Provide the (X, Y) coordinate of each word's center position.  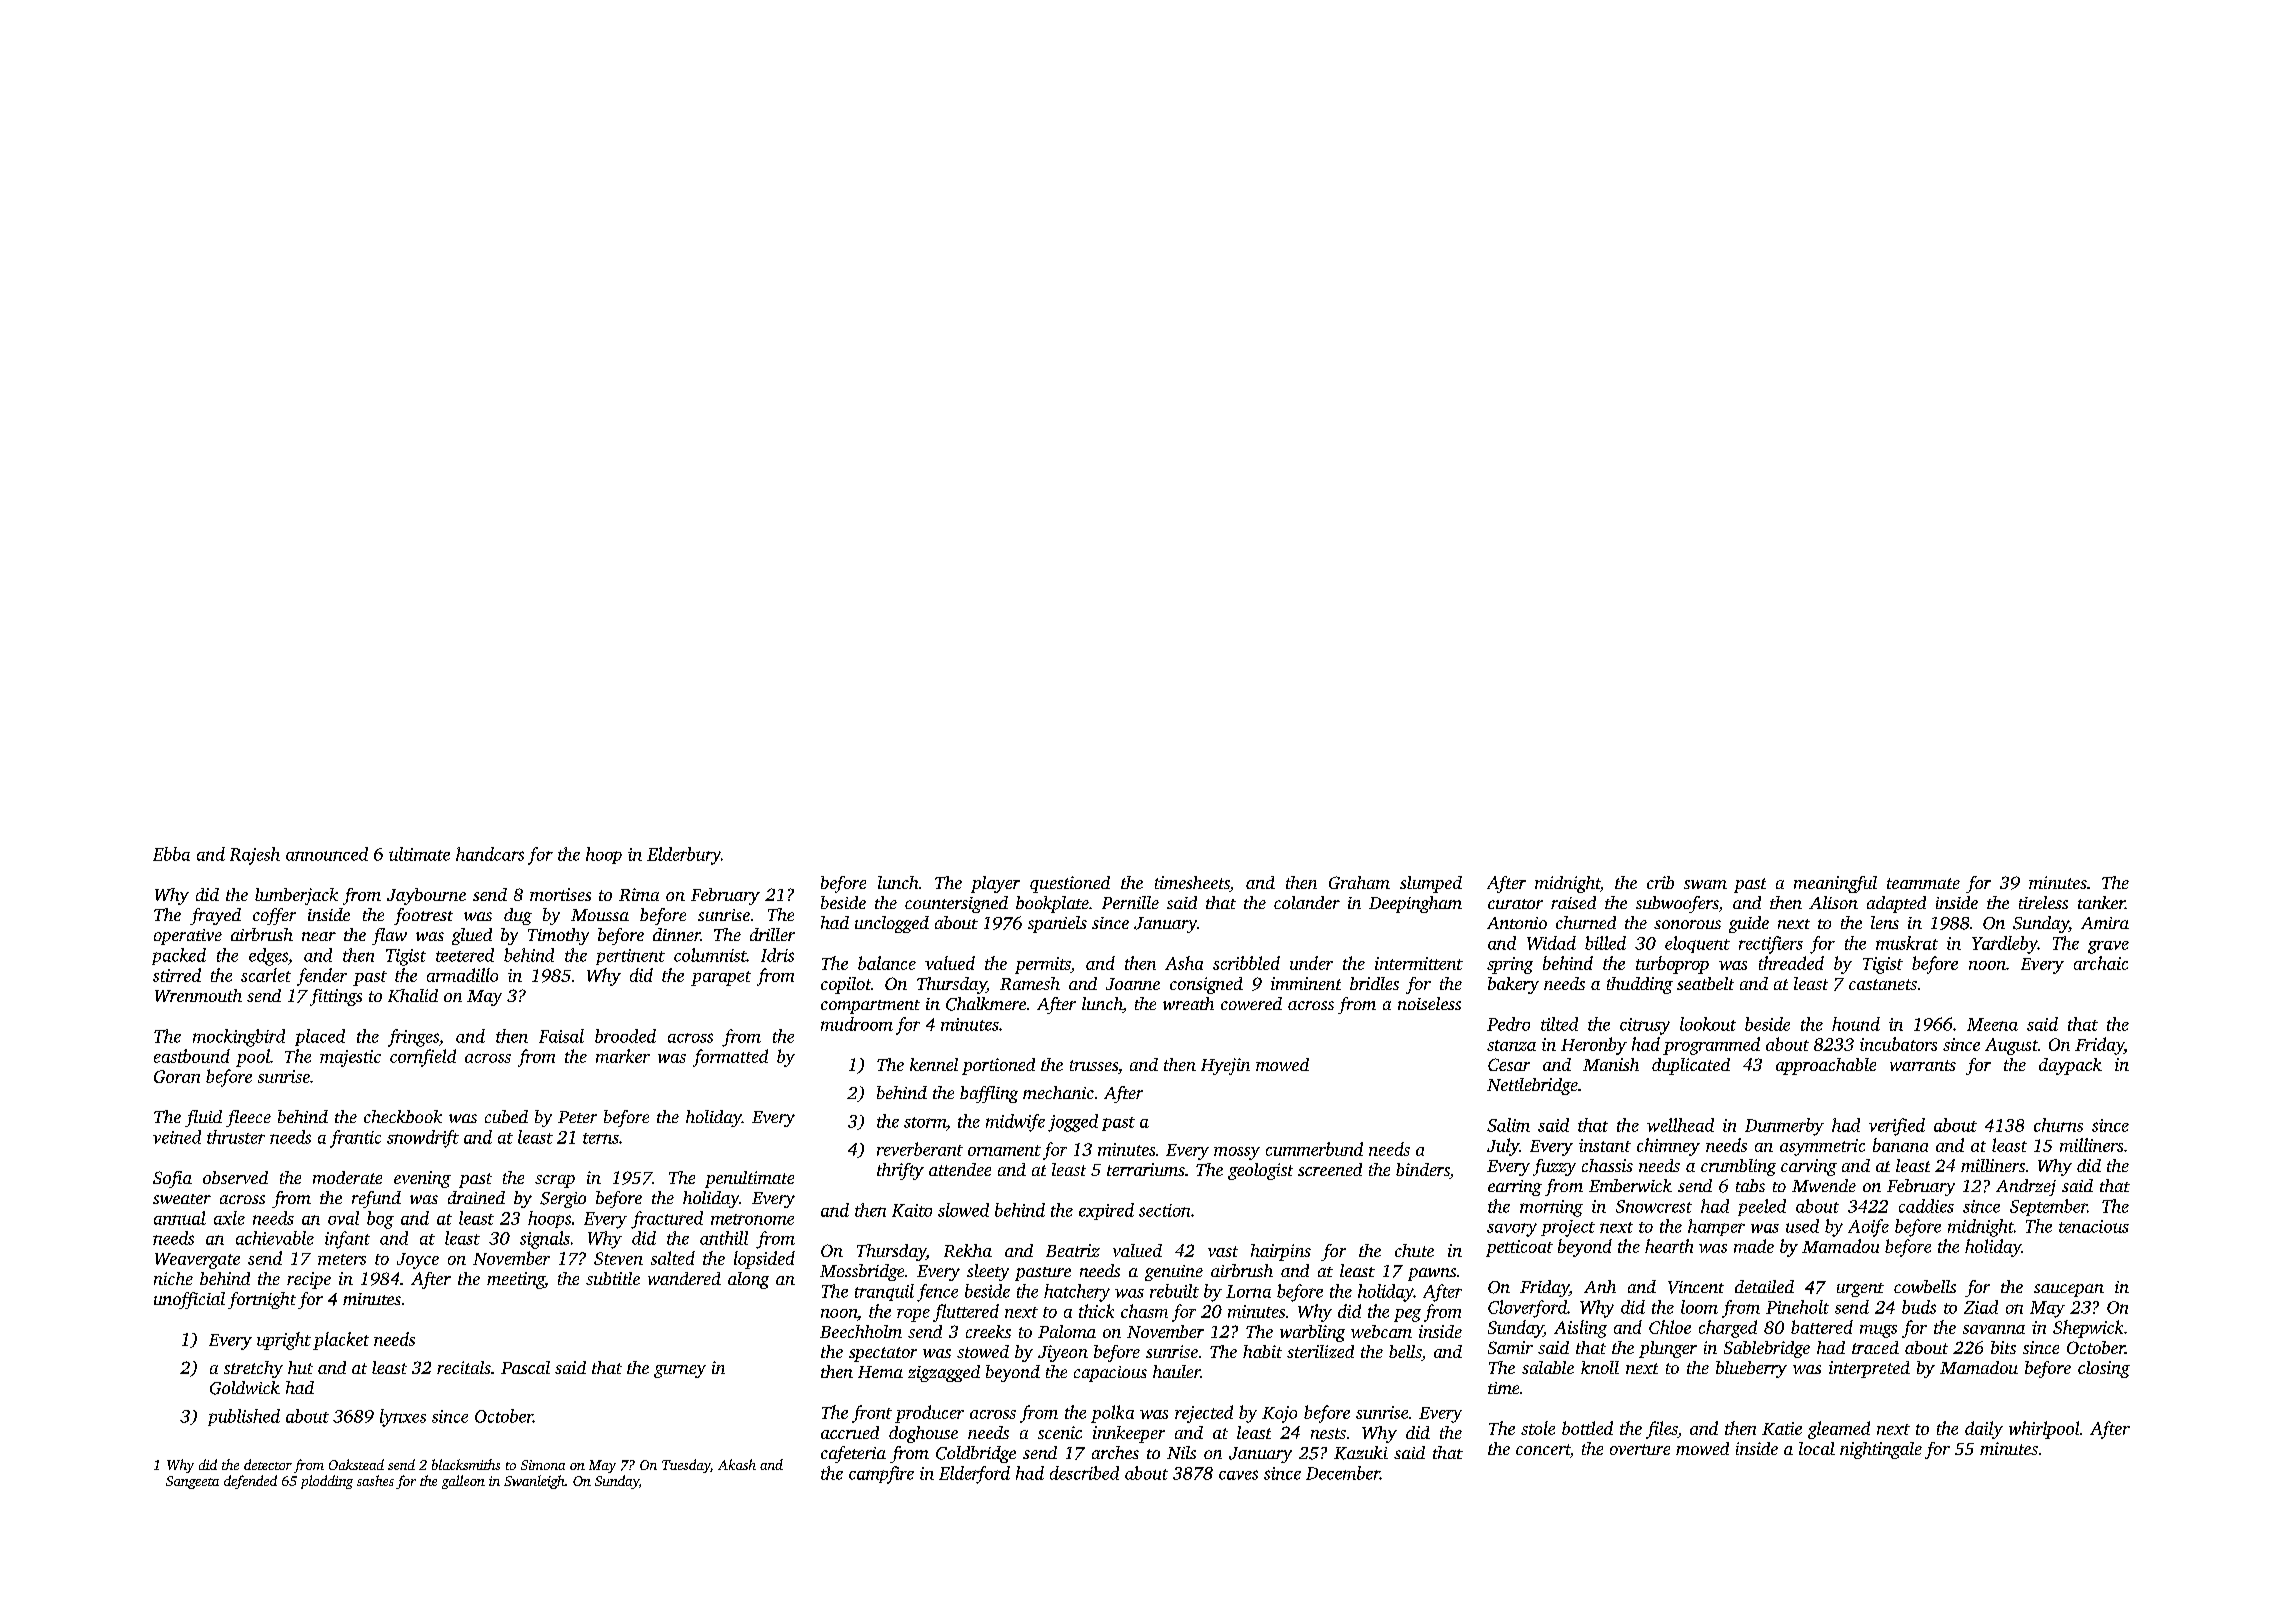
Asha (1184, 963)
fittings (336, 997)
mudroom (857, 1024)
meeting (516, 1280)
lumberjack (296, 896)
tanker (2101, 902)
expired (1106, 1211)
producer (929, 1414)
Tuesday (686, 1466)
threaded (1791, 963)
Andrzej (2026, 1187)
